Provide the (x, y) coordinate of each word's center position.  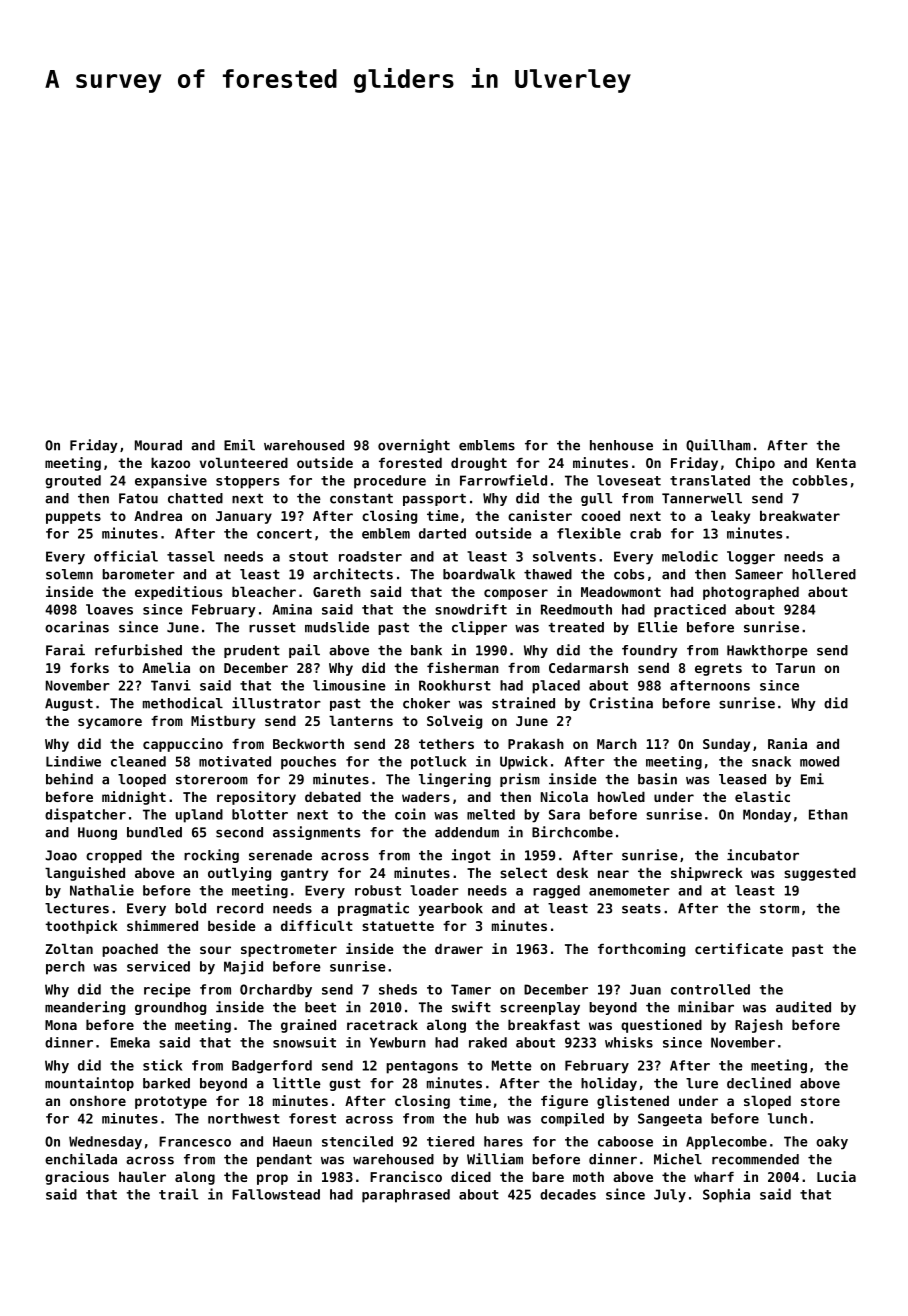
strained (523, 703)
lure (702, 1083)
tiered (450, 1141)
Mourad (158, 445)
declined (759, 1083)
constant (361, 499)
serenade (280, 855)
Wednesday (105, 1143)
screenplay (540, 1008)
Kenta (836, 463)
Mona (61, 1025)
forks (89, 667)
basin (657, 779)
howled (621, 796)
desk (572, 872)
